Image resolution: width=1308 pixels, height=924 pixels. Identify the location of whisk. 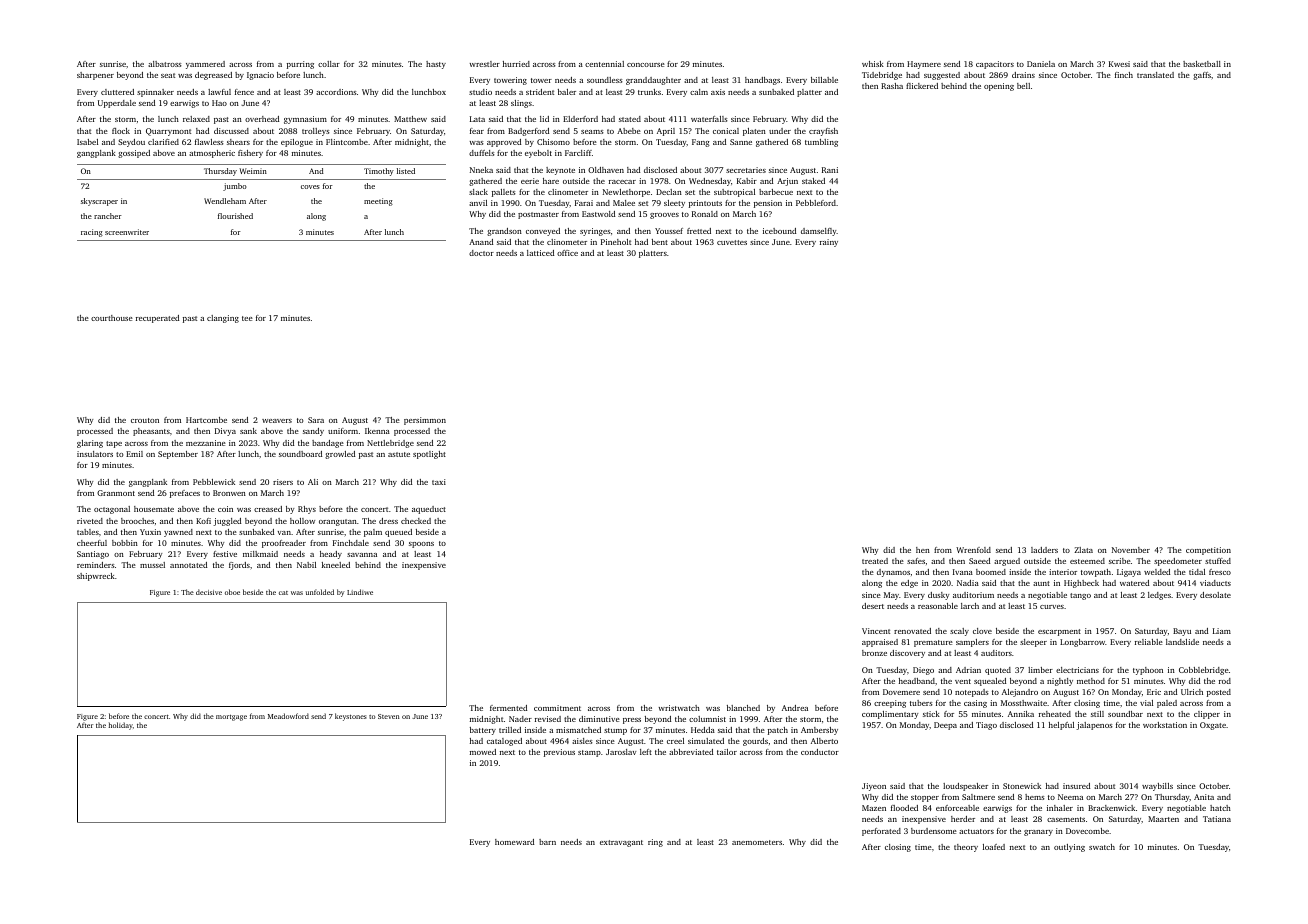
(873, 64).
